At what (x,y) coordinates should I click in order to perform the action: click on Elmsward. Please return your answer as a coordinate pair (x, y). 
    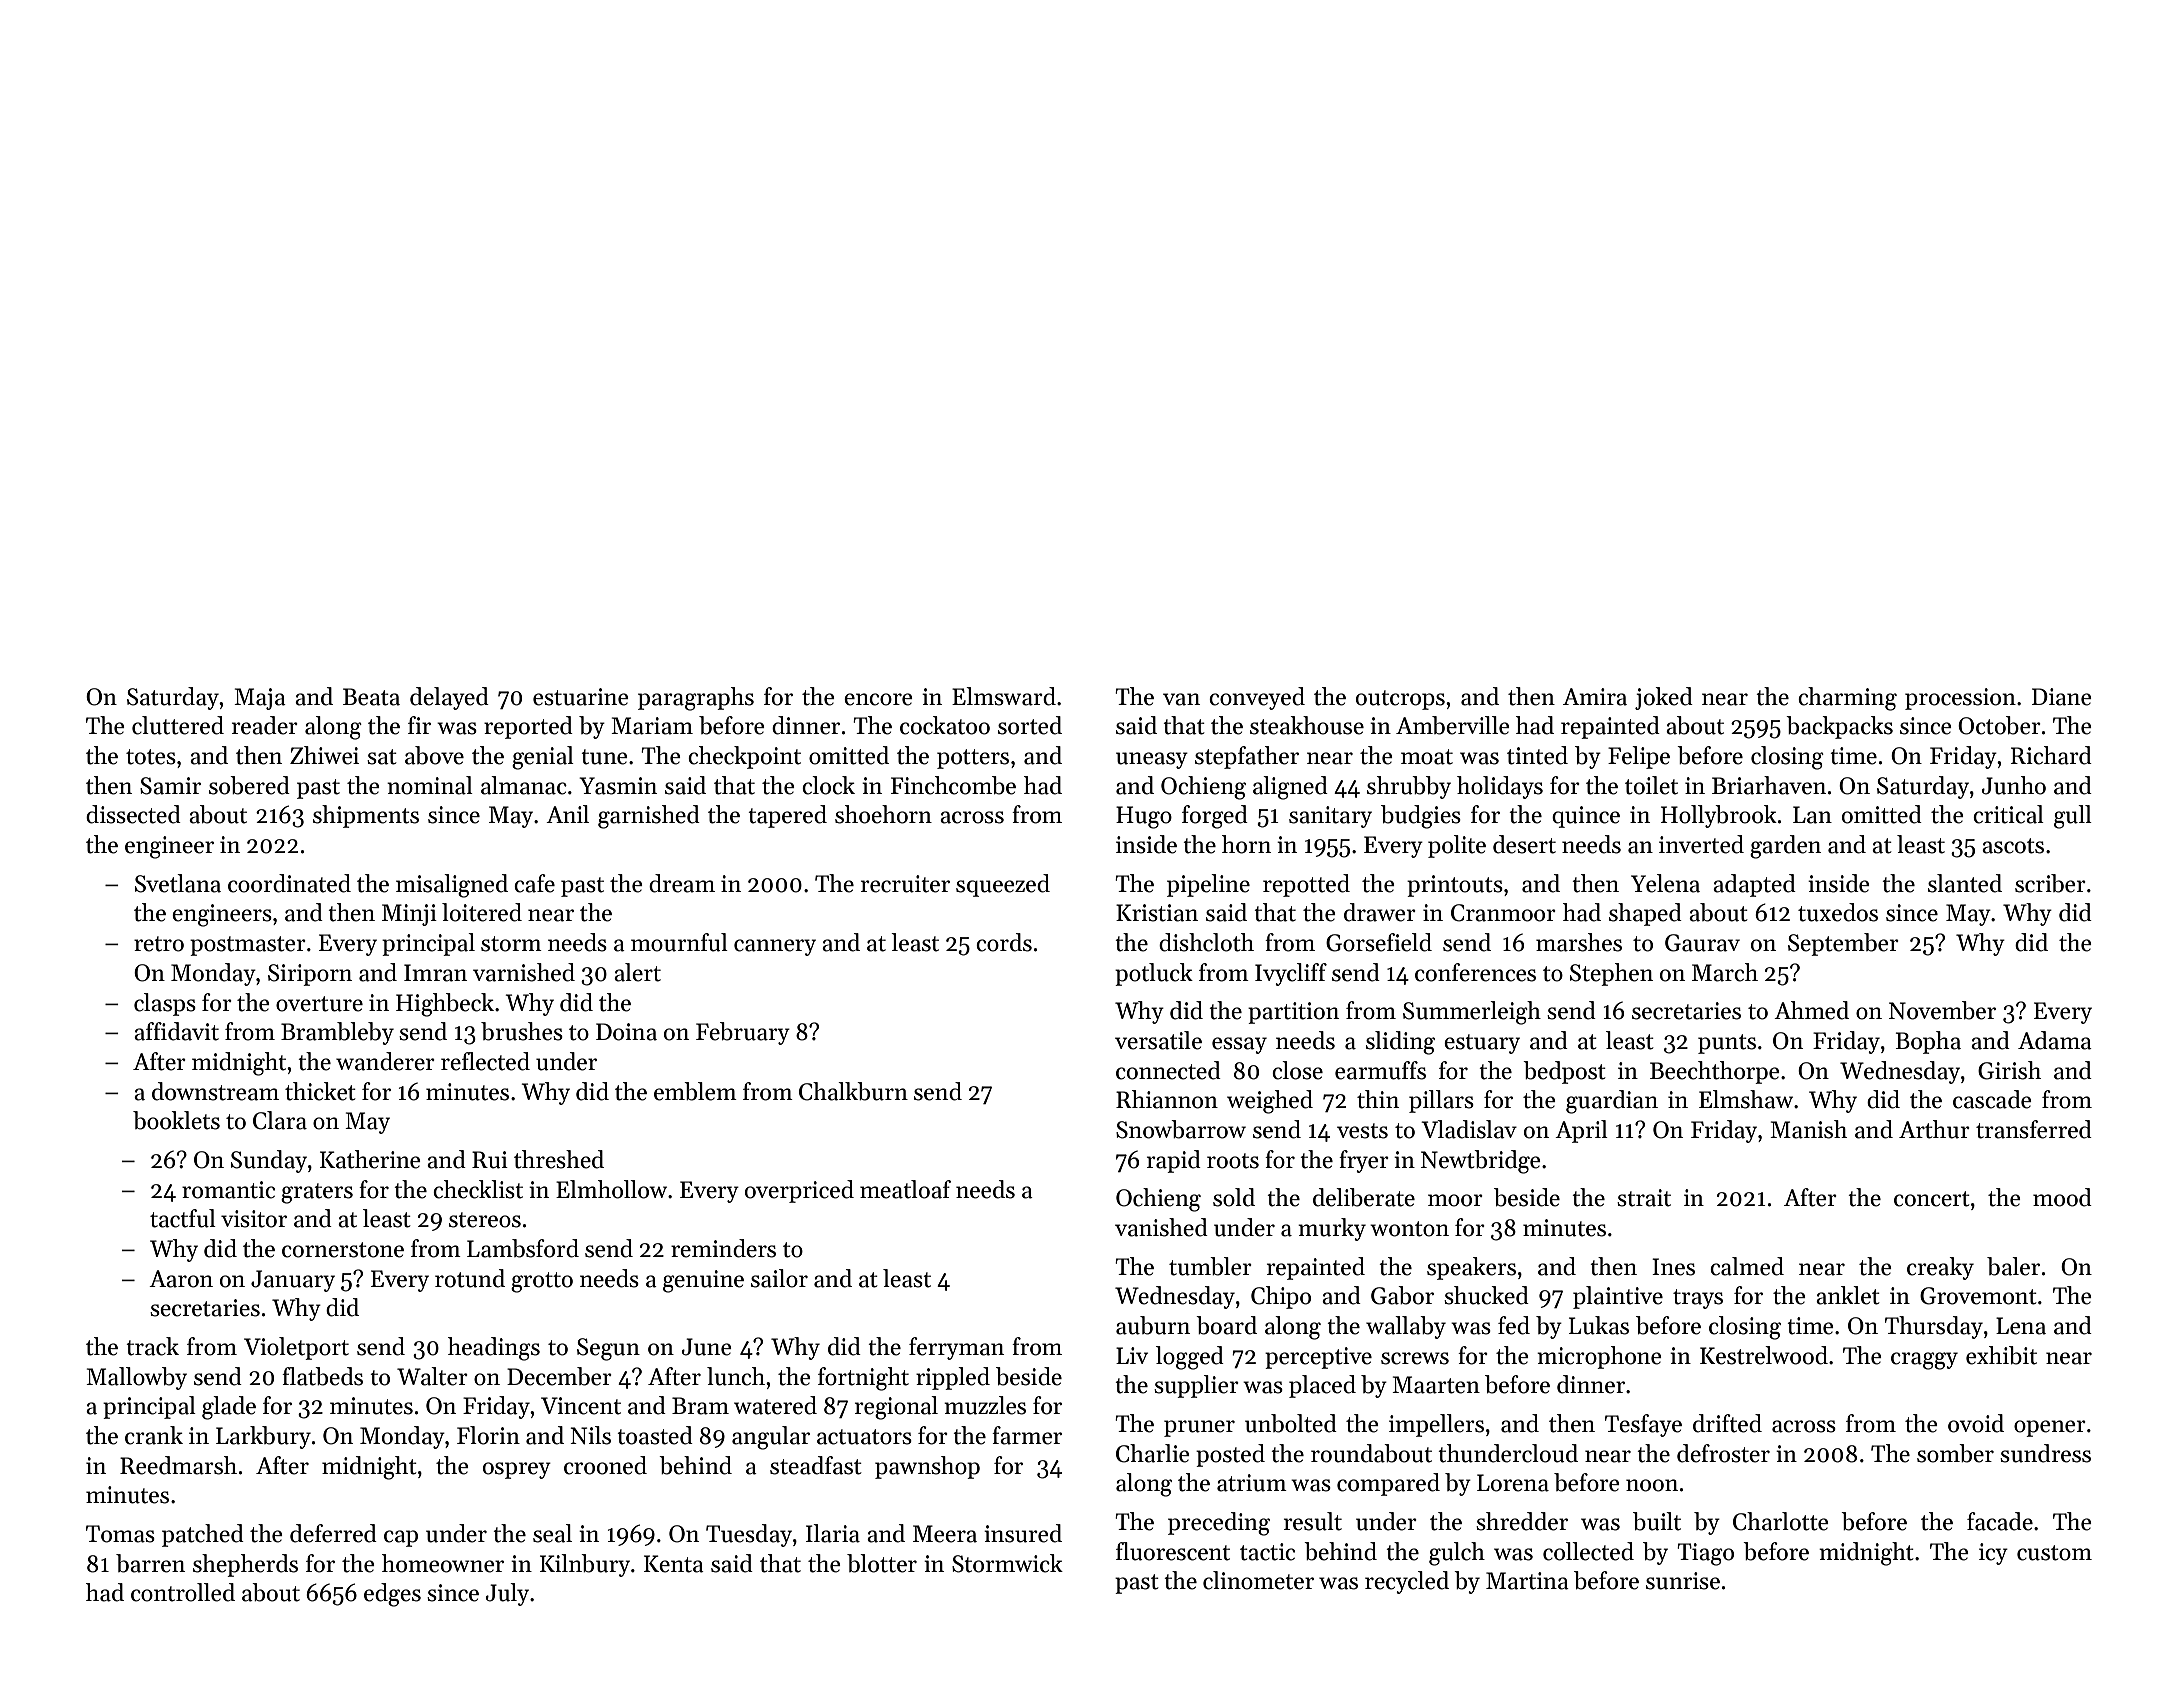
    Looking at the image, I should click on (1004, 696).
